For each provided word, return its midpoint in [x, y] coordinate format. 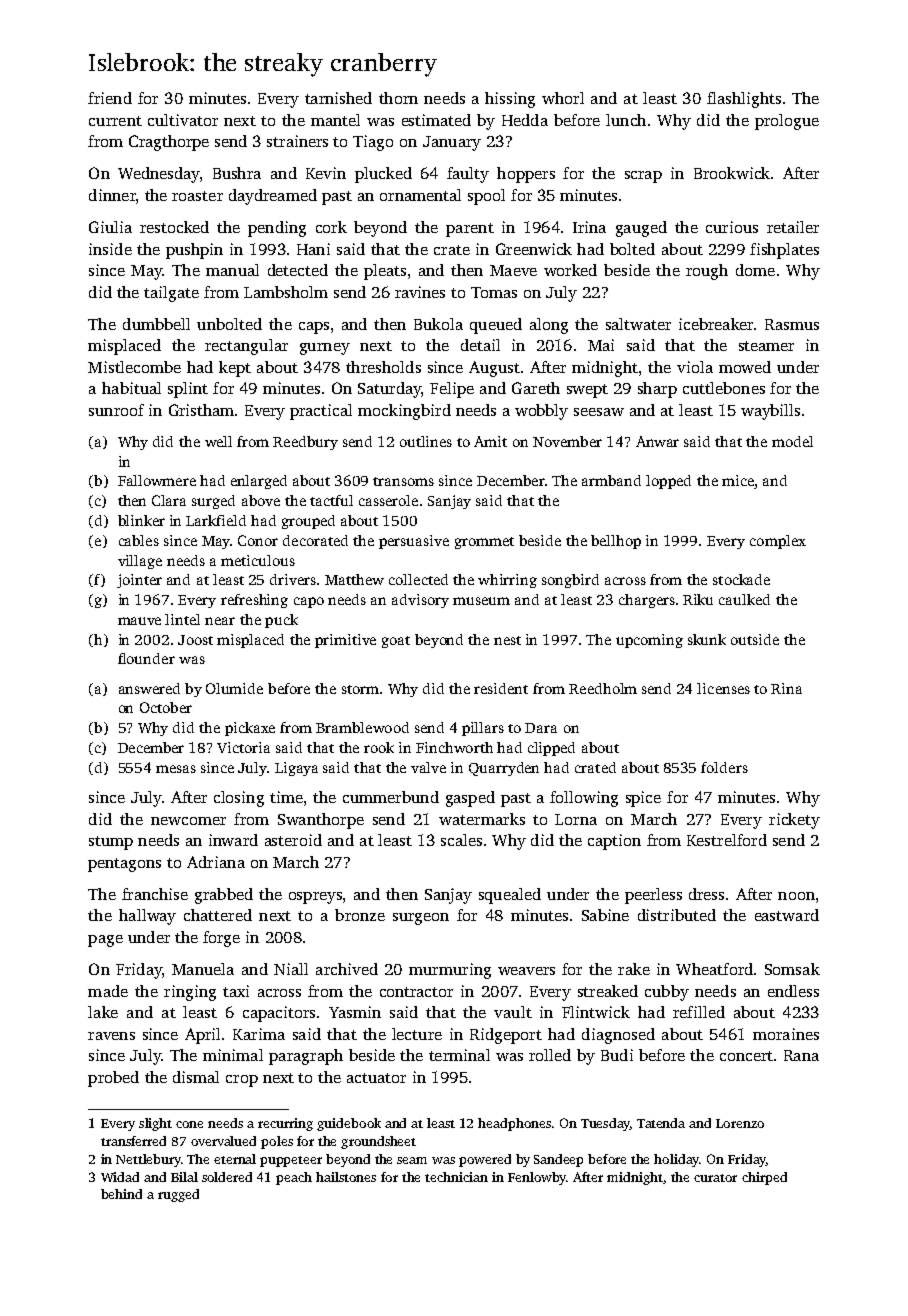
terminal [459, 1055]
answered [149, 688]
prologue [787, 122]
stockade [741, 579]
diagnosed [618, 1036]
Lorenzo [740, 1123]
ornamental [420, 195]
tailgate [171, 294]
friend [110, 98]
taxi [236, 991]
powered [485, 1160]
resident [501, 688]
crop [242, 1081]
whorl [563, 98]
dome [755, 270]
